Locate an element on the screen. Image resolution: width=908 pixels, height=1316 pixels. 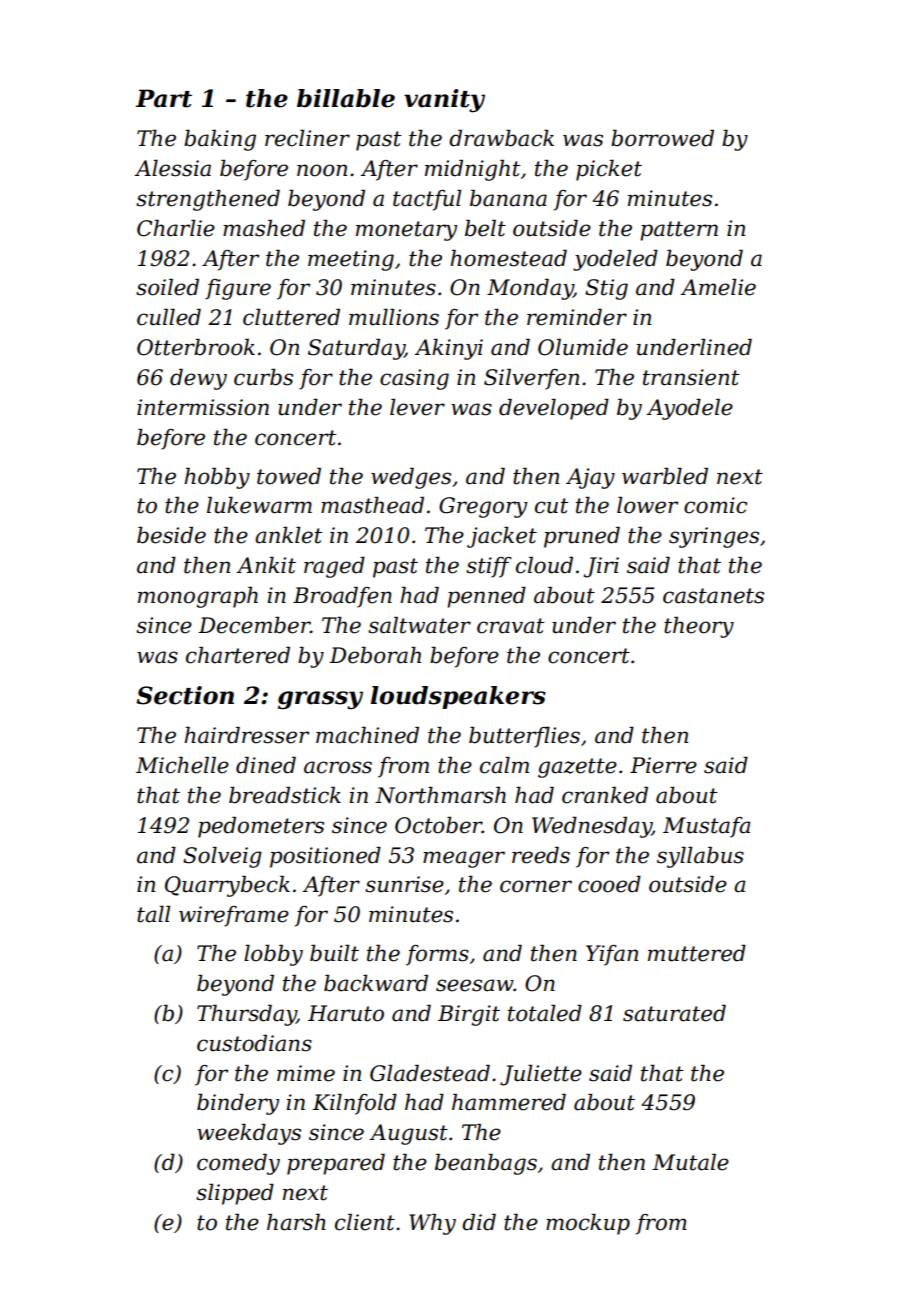
comic is located at coordinates (715, 505).
